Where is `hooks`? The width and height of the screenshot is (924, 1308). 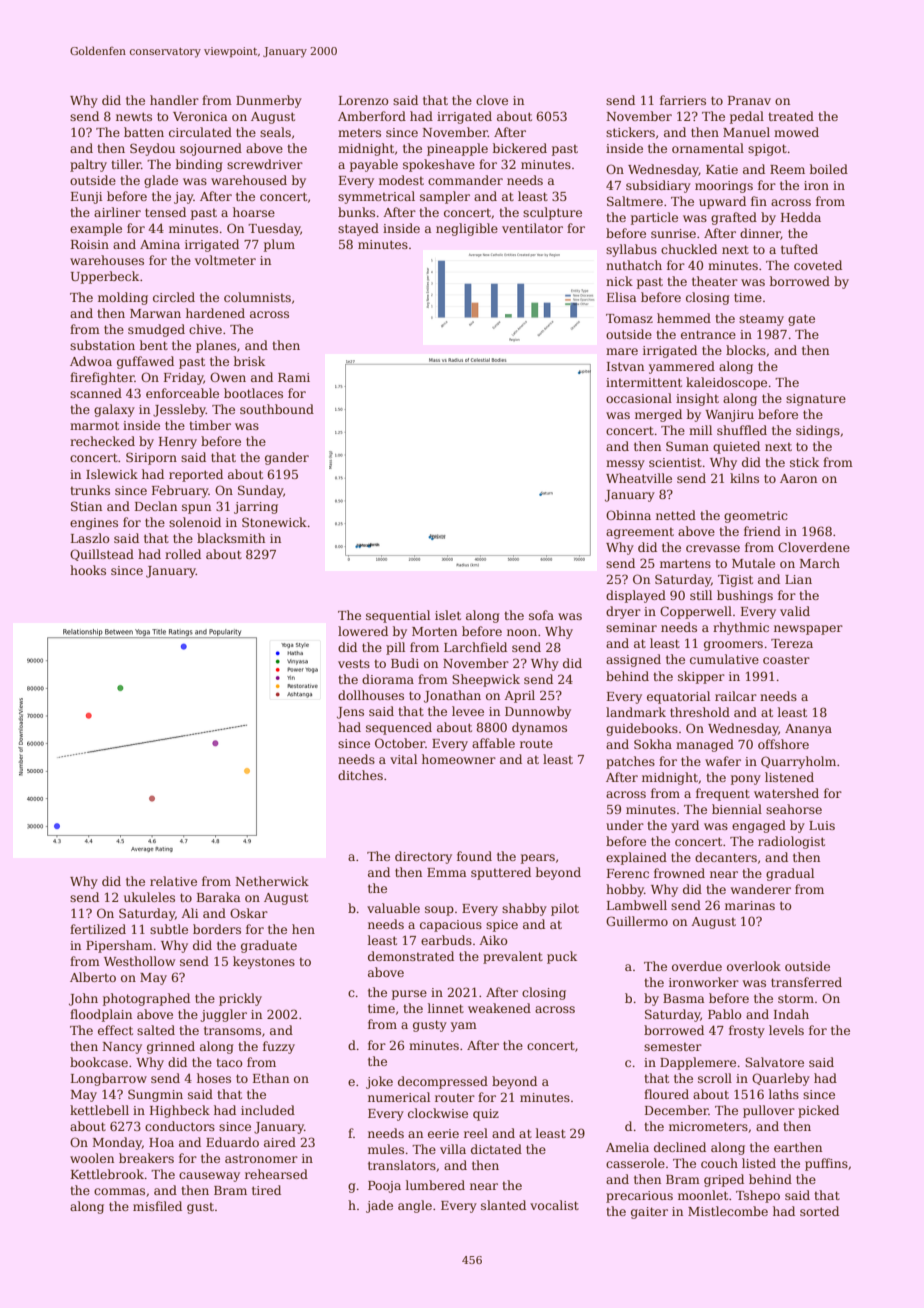 hooks is located at coordinates (88, 570).
